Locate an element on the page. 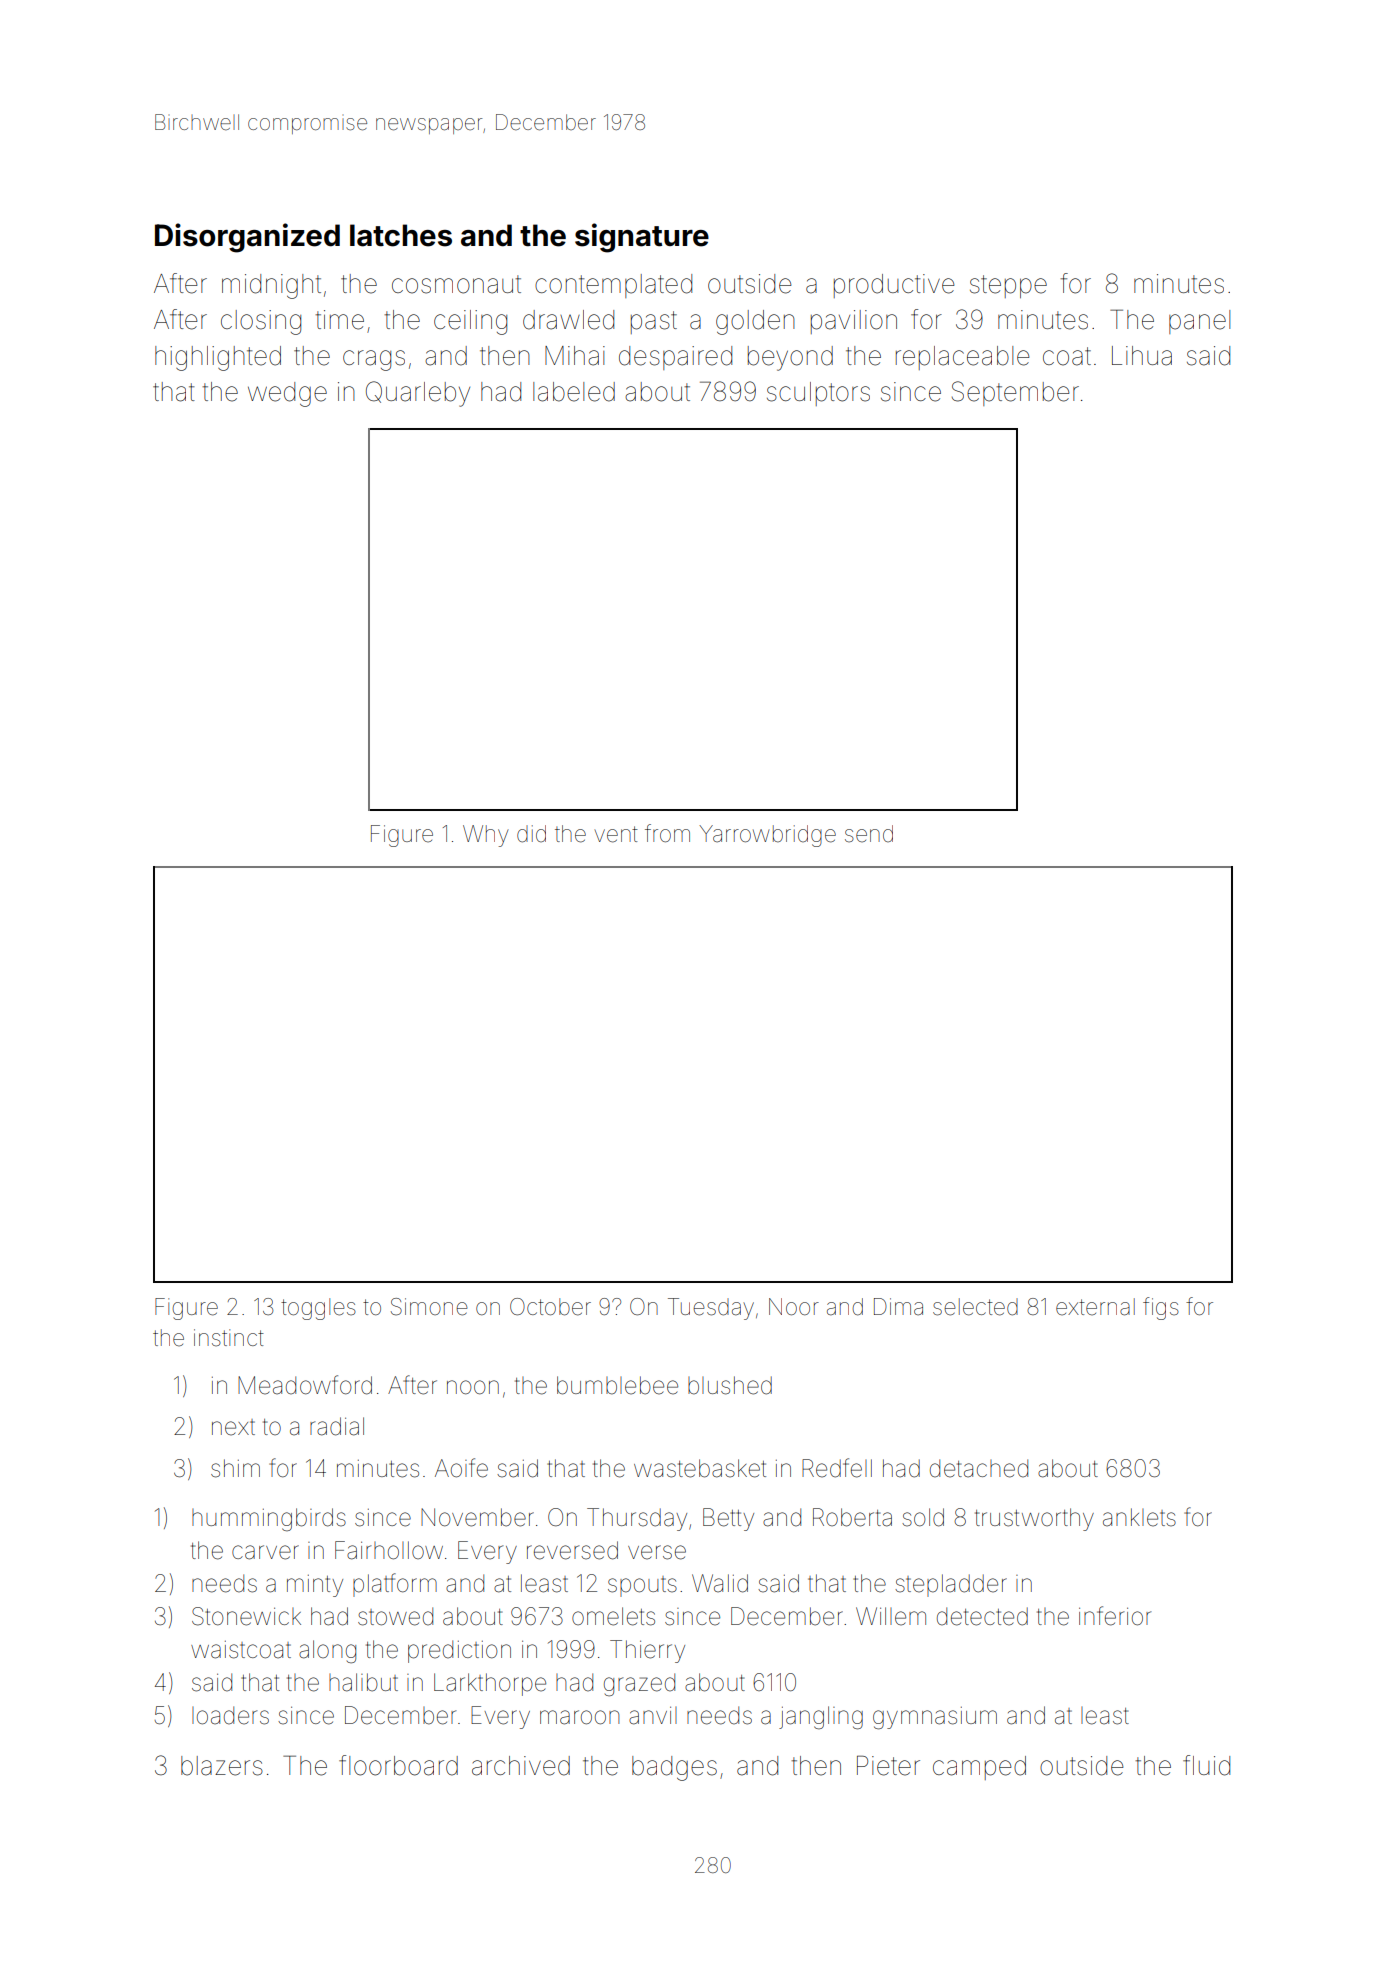 The width and height of the image is (1386, 1969). Why is located at coordinates (486, 836).
